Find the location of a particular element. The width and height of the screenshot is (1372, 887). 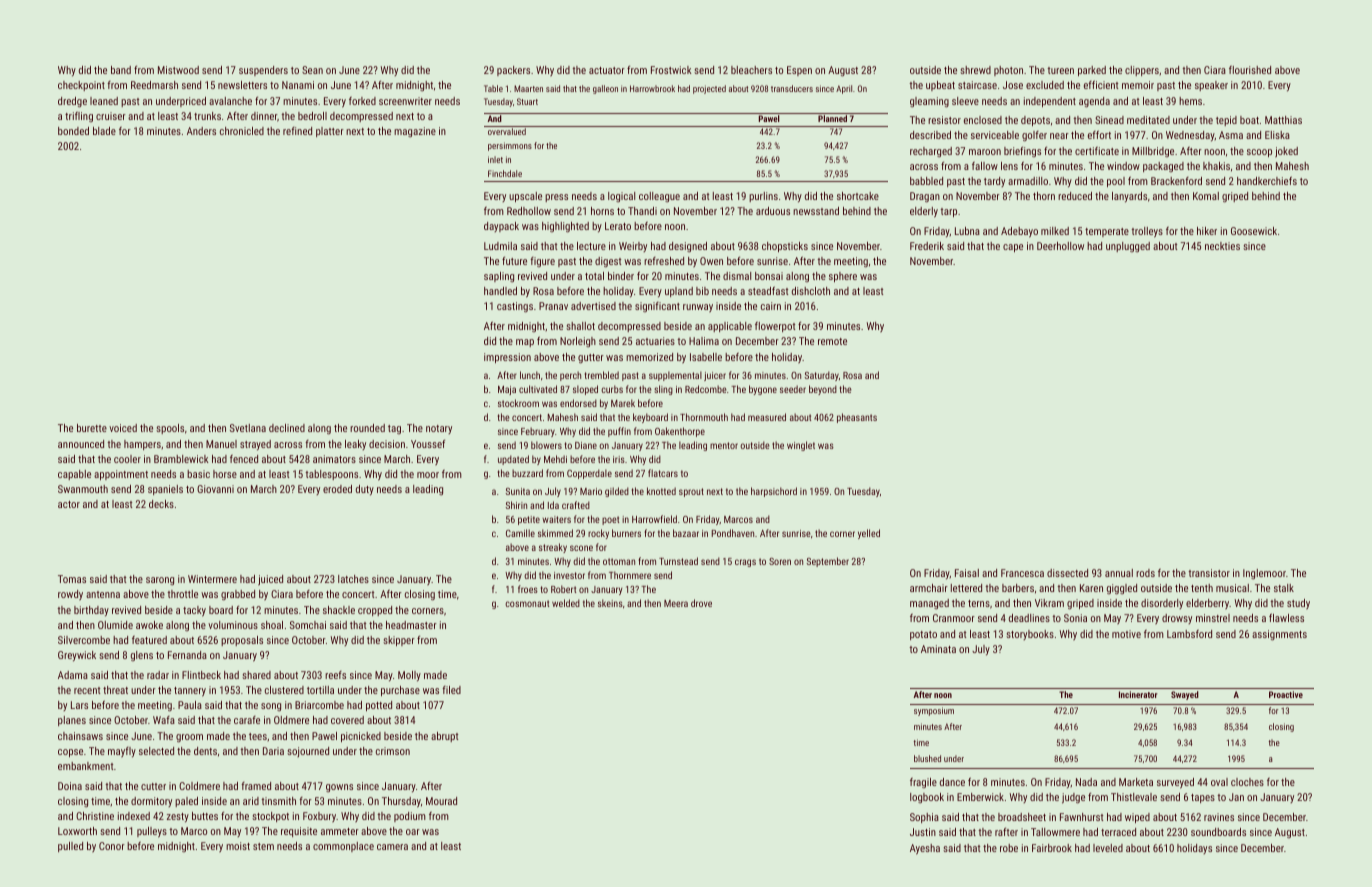

Marek is located at coordinates (623, 403).
